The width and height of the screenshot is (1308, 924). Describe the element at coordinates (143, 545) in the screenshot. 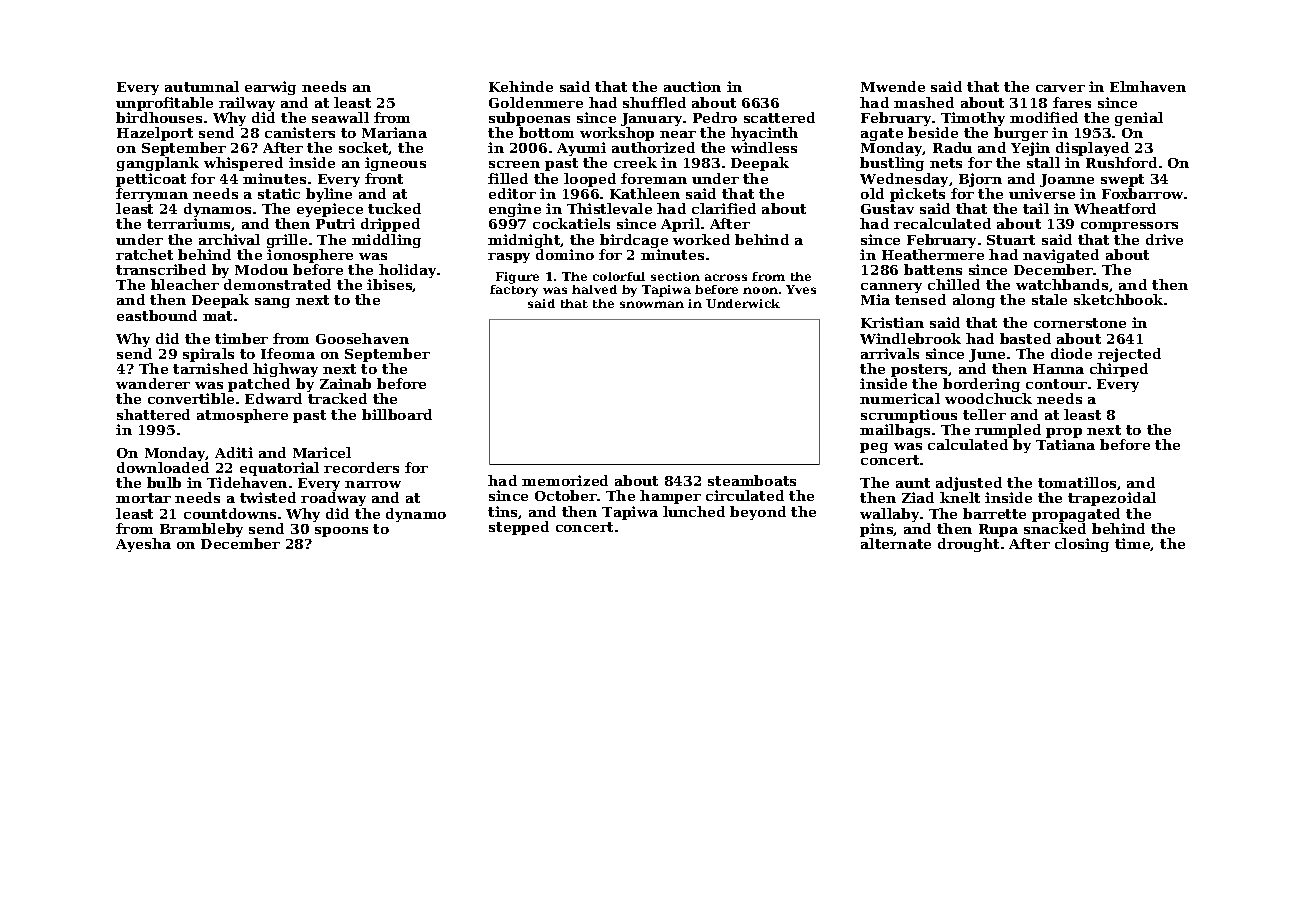

I see `Ayesha` at that location.
